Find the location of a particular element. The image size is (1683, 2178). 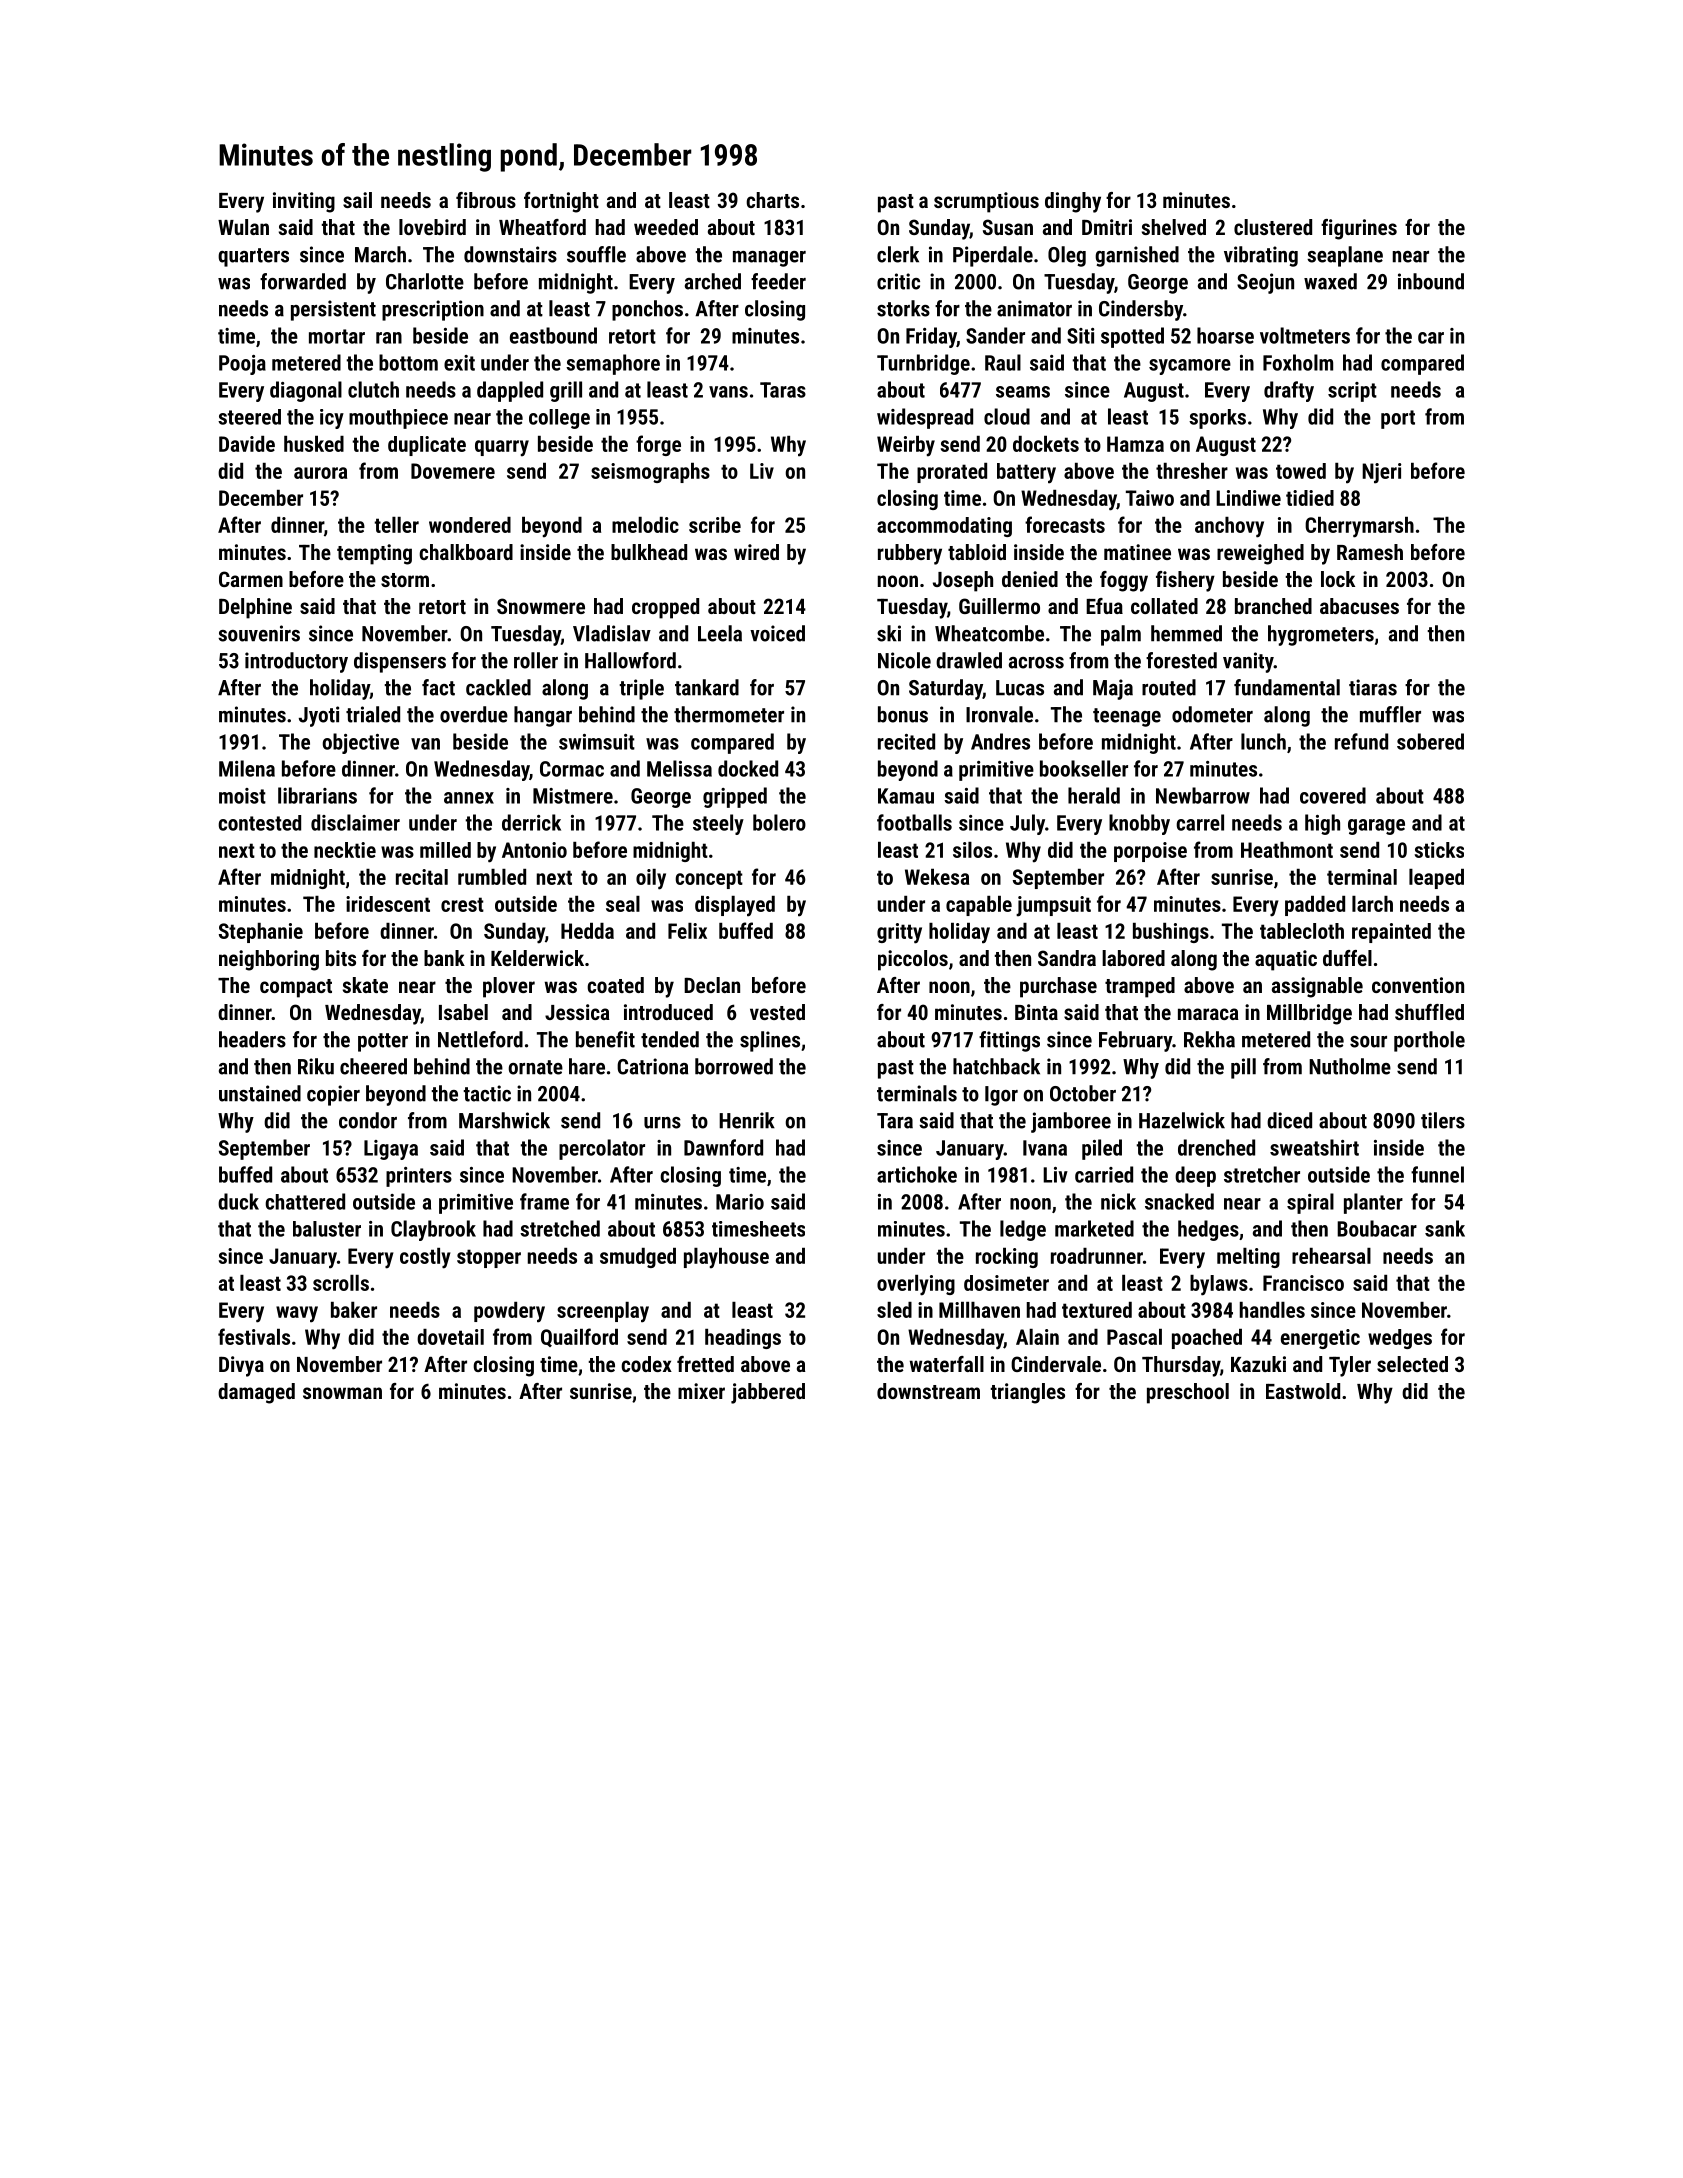

displayed is located at coordinates (735, 906).
